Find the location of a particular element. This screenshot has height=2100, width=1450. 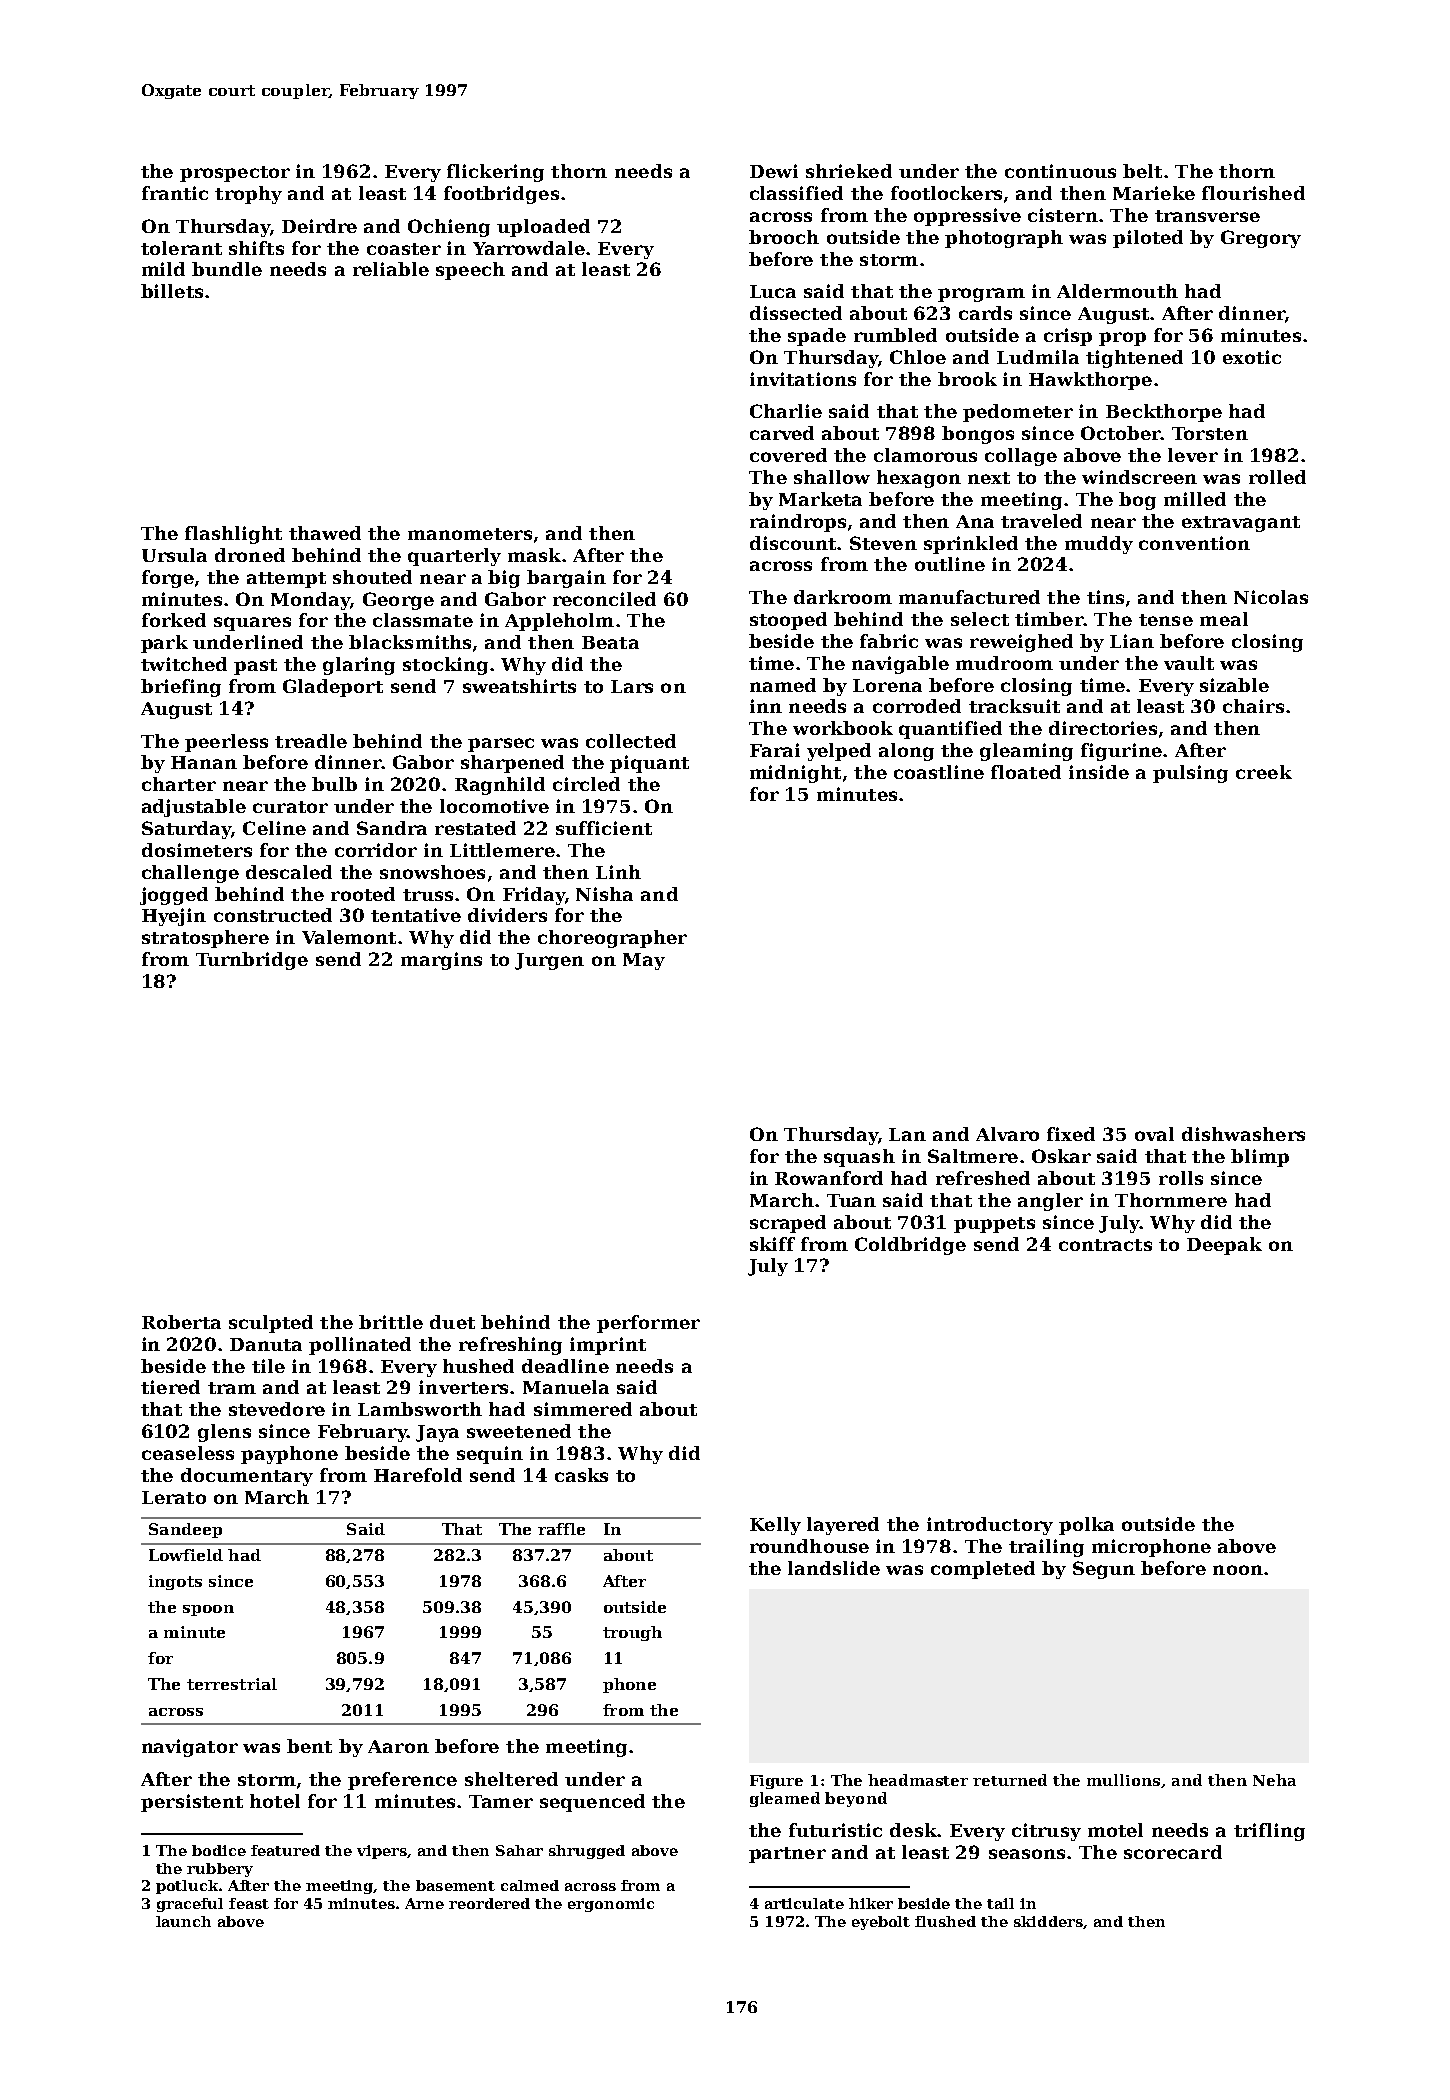

puppets is located at coordinates (994, 1225).
